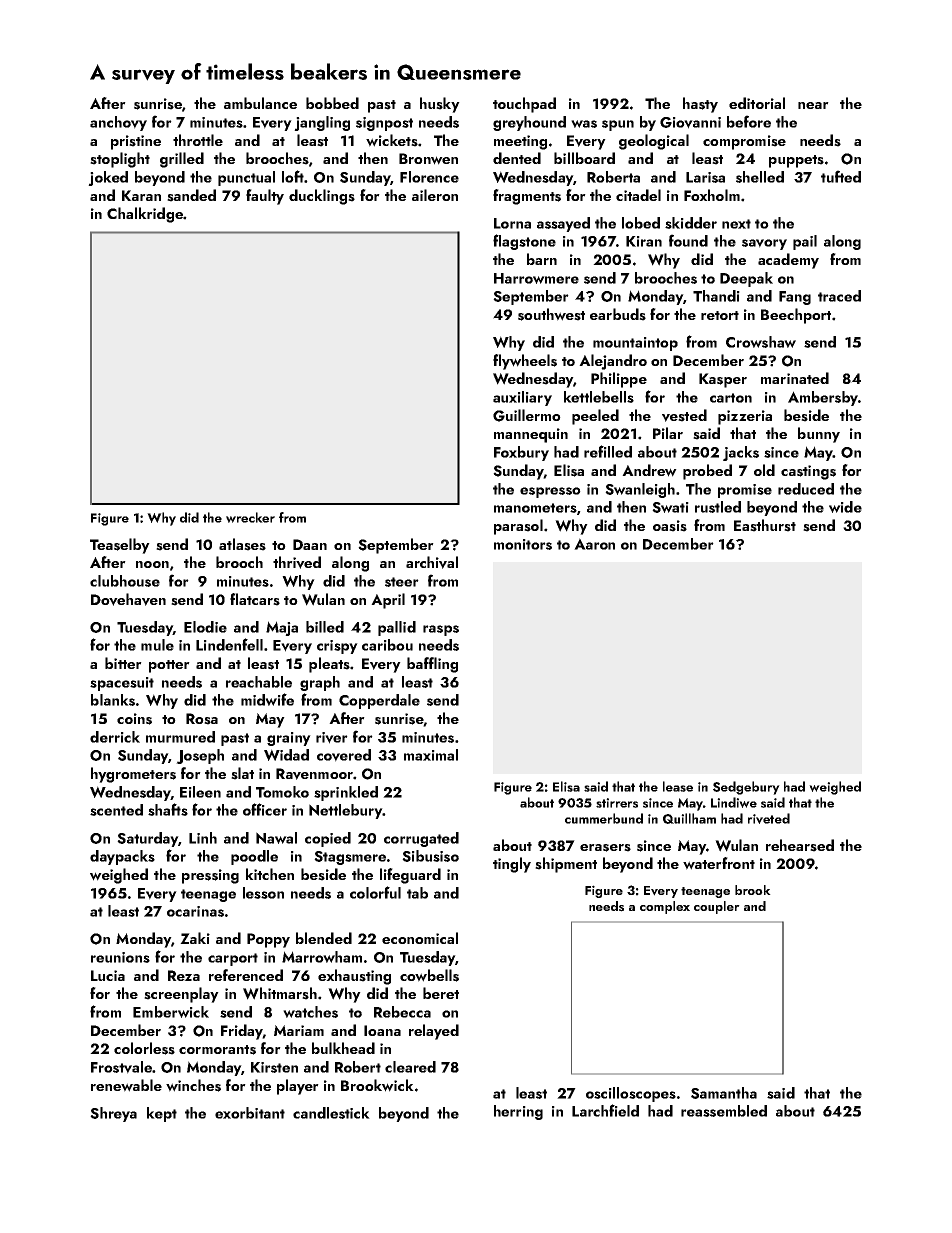 This image has width=952, height=1233. Describe the element at coordinates (435, 195) in the image. I see `aileron` at that location.
